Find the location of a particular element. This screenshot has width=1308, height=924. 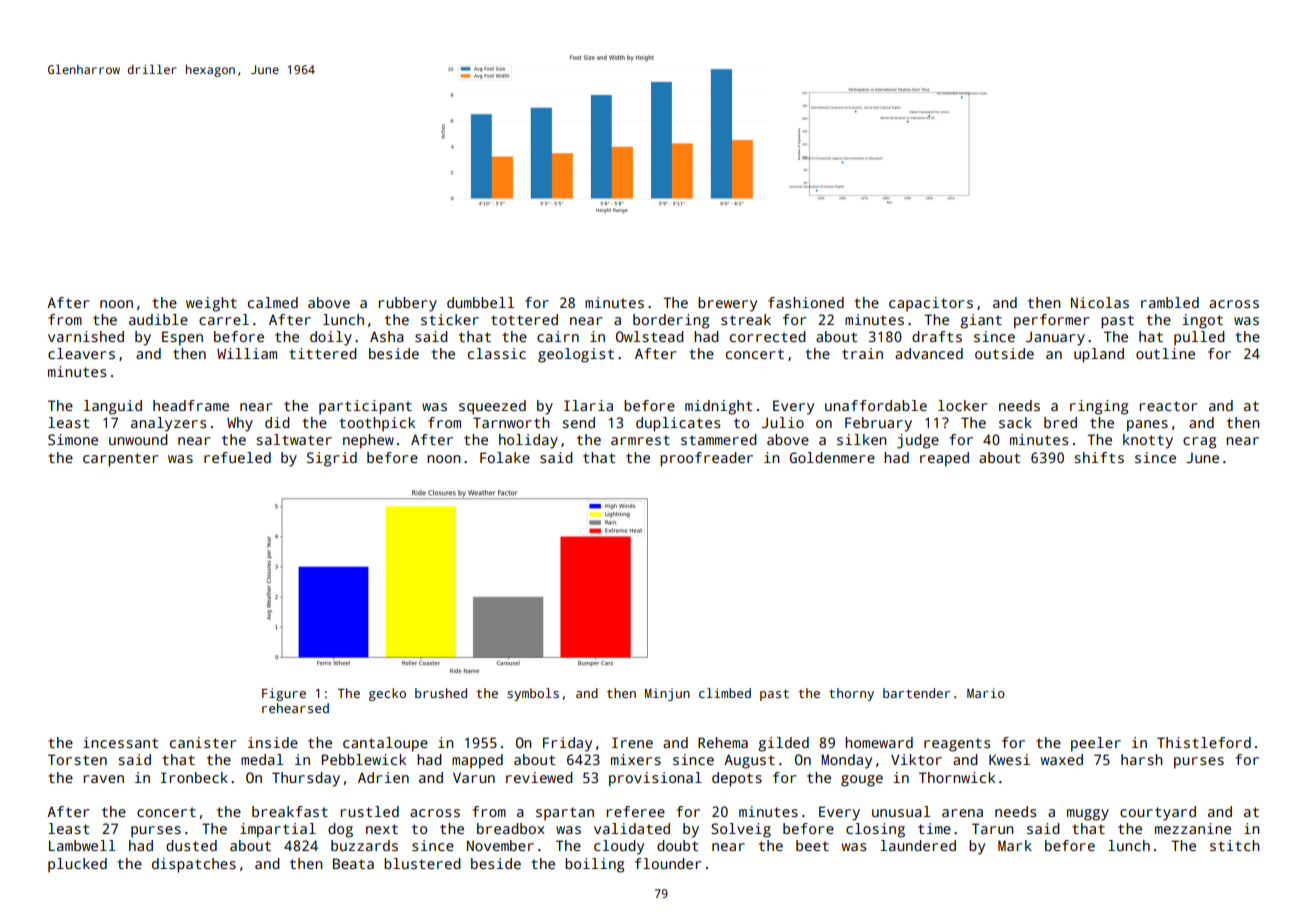

plucked is located at coordinates (77, 865).
